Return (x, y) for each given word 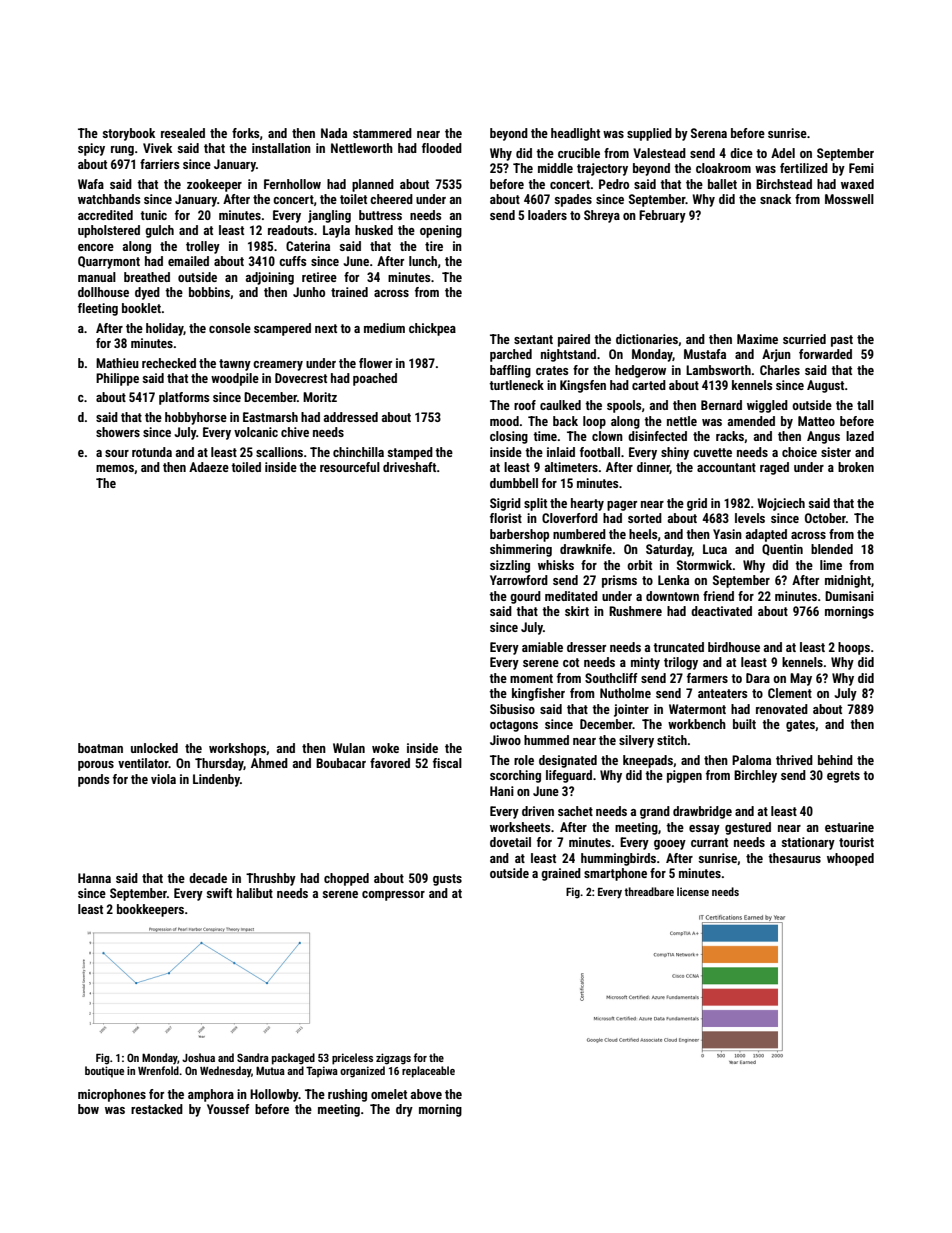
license (693, 891)
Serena (709, 133)
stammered (382, 133)
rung (122, 151)
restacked (157, 1109)
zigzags (393, 1059)
